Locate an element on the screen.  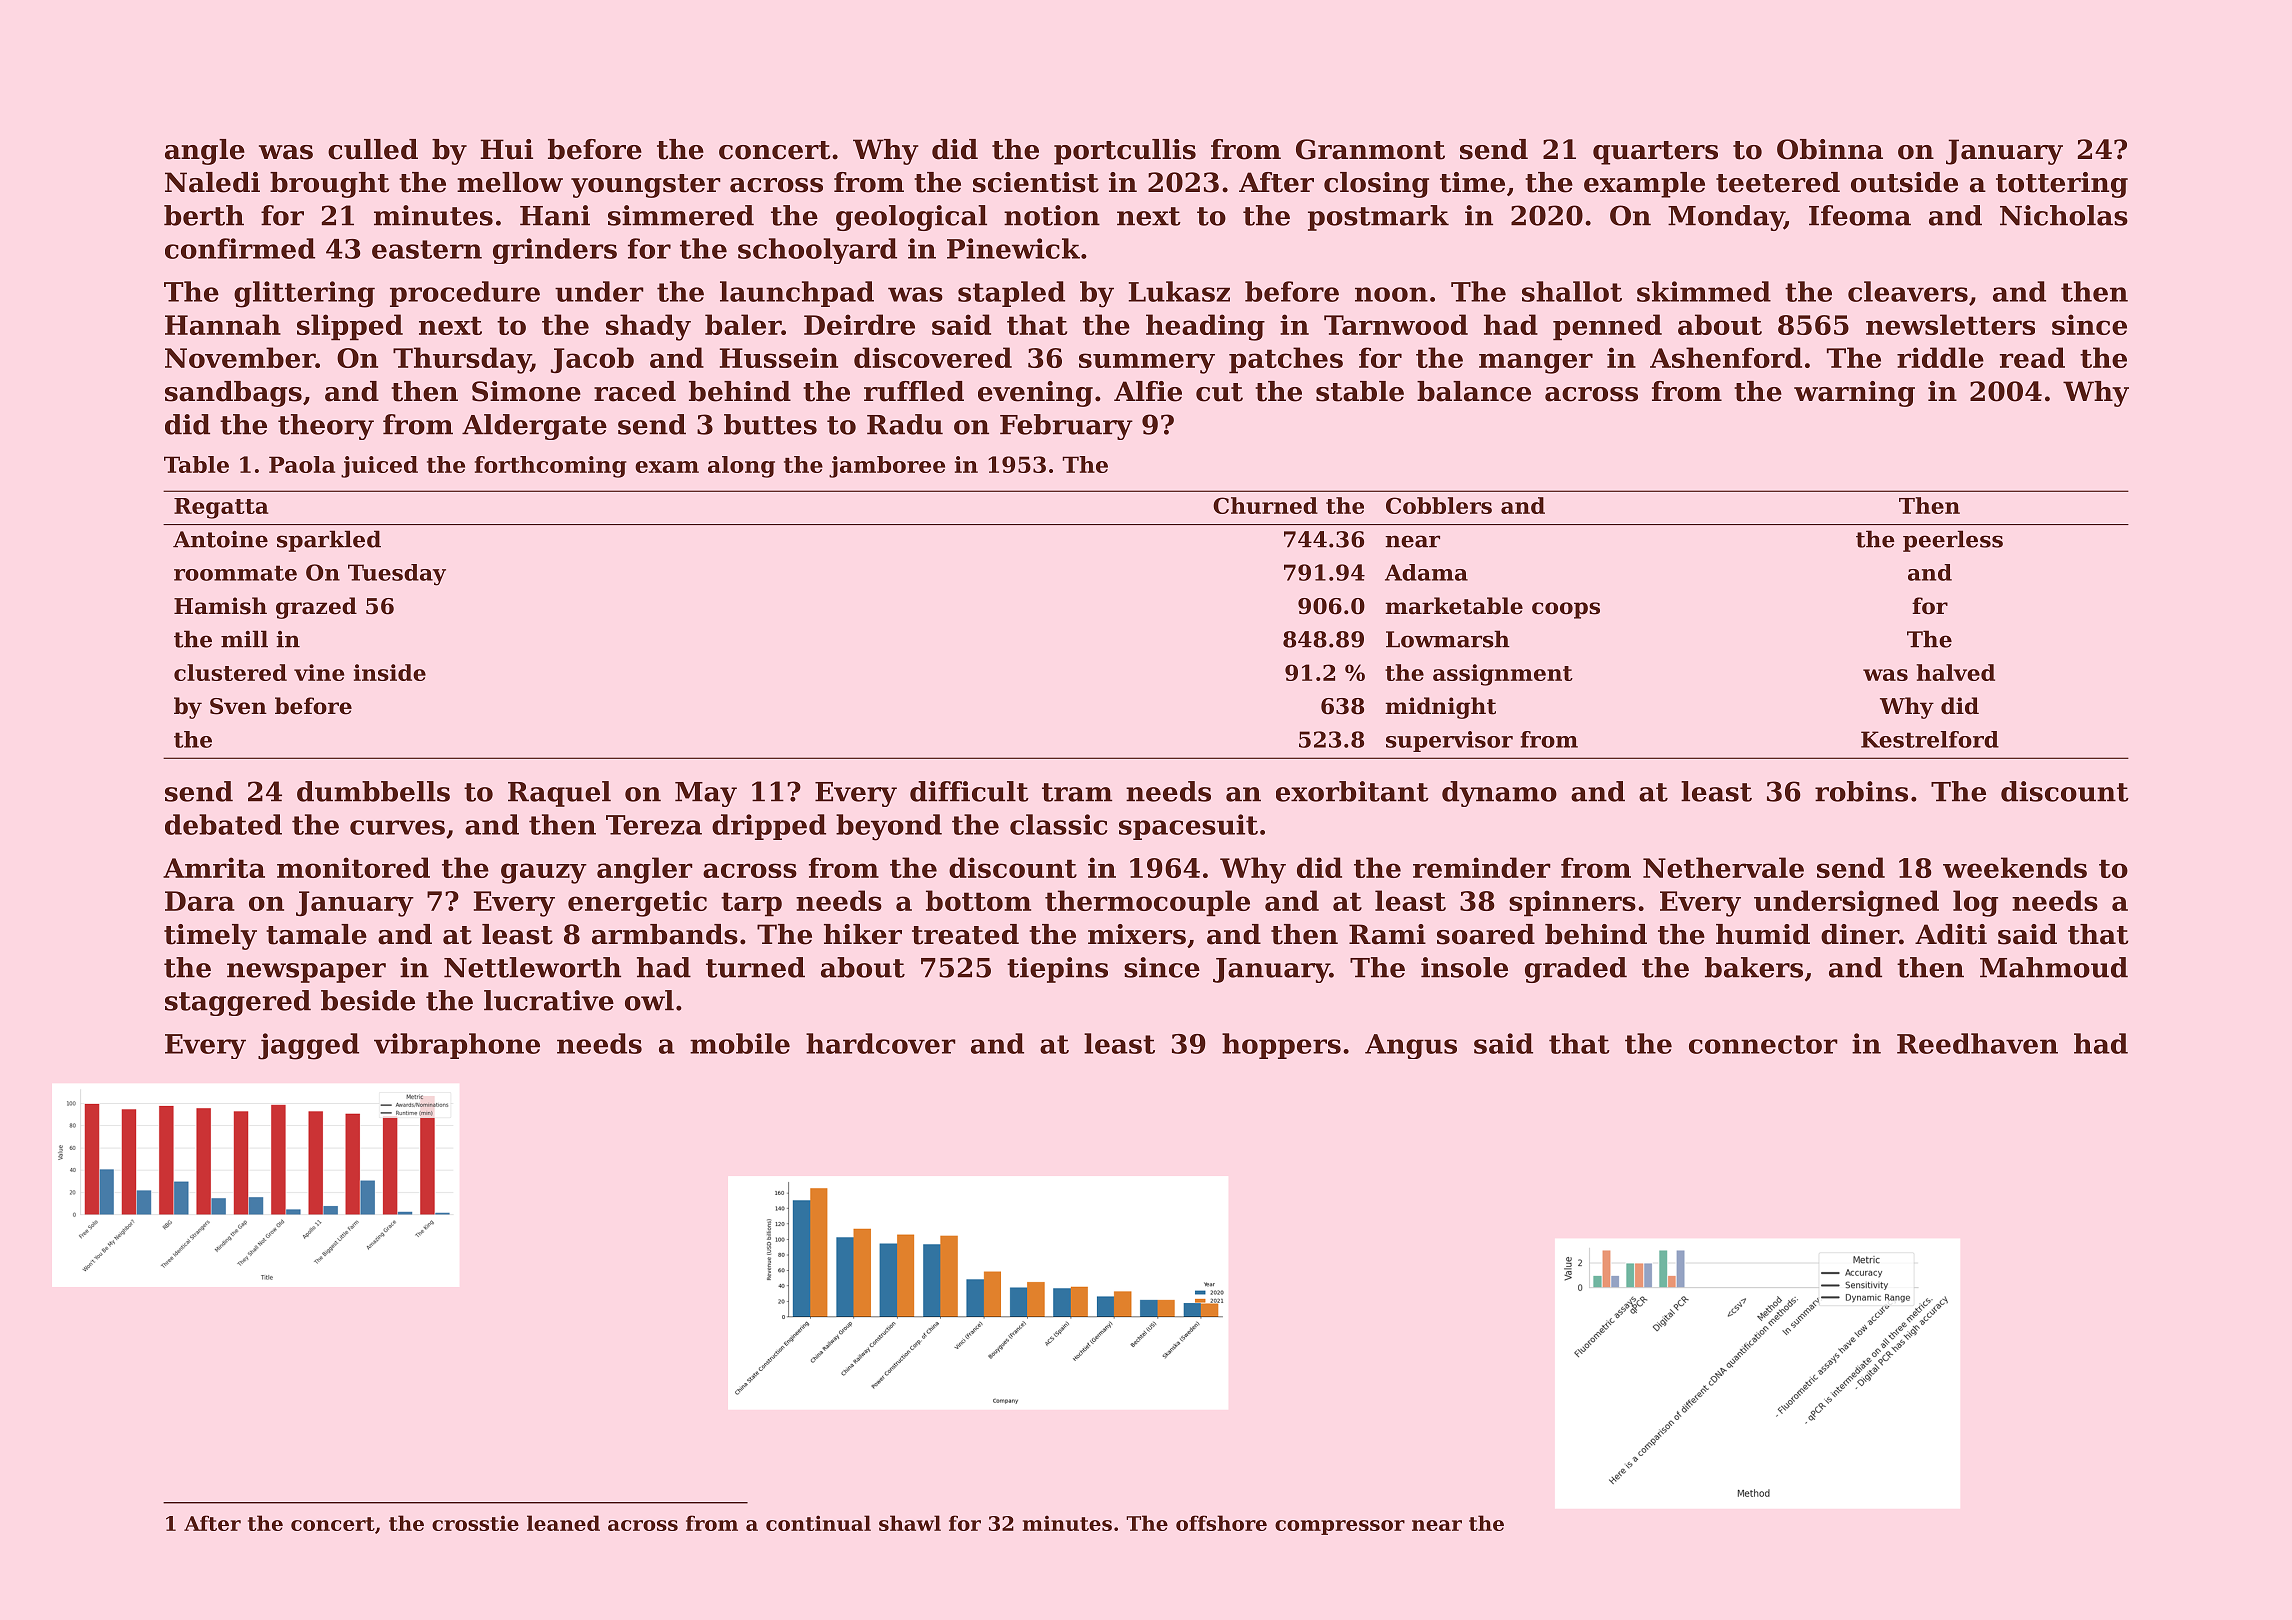
portcullis is located at coordinates (1125, 152).
